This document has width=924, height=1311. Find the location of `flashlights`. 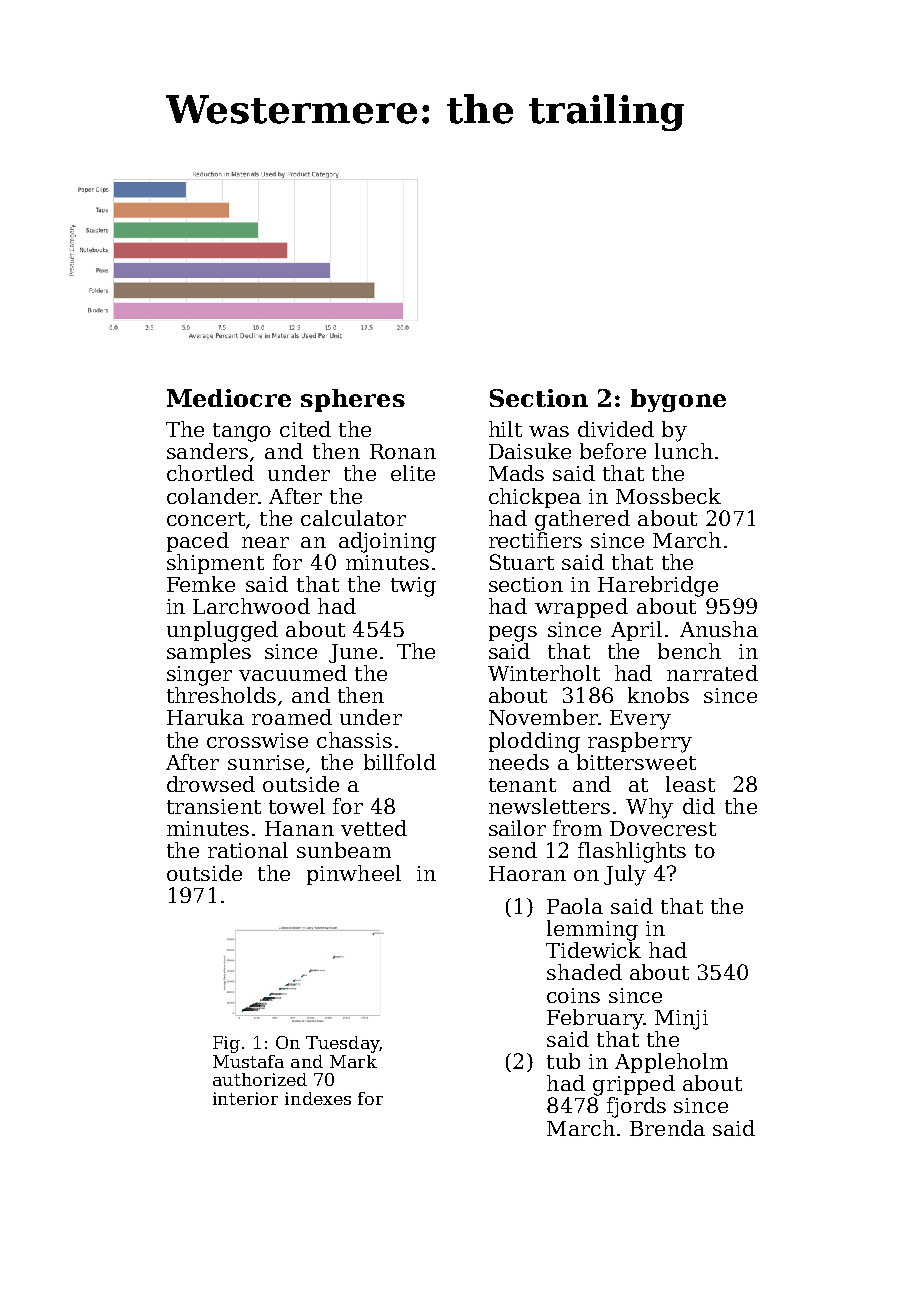

flashlights is located at coordinates (632, 852).
